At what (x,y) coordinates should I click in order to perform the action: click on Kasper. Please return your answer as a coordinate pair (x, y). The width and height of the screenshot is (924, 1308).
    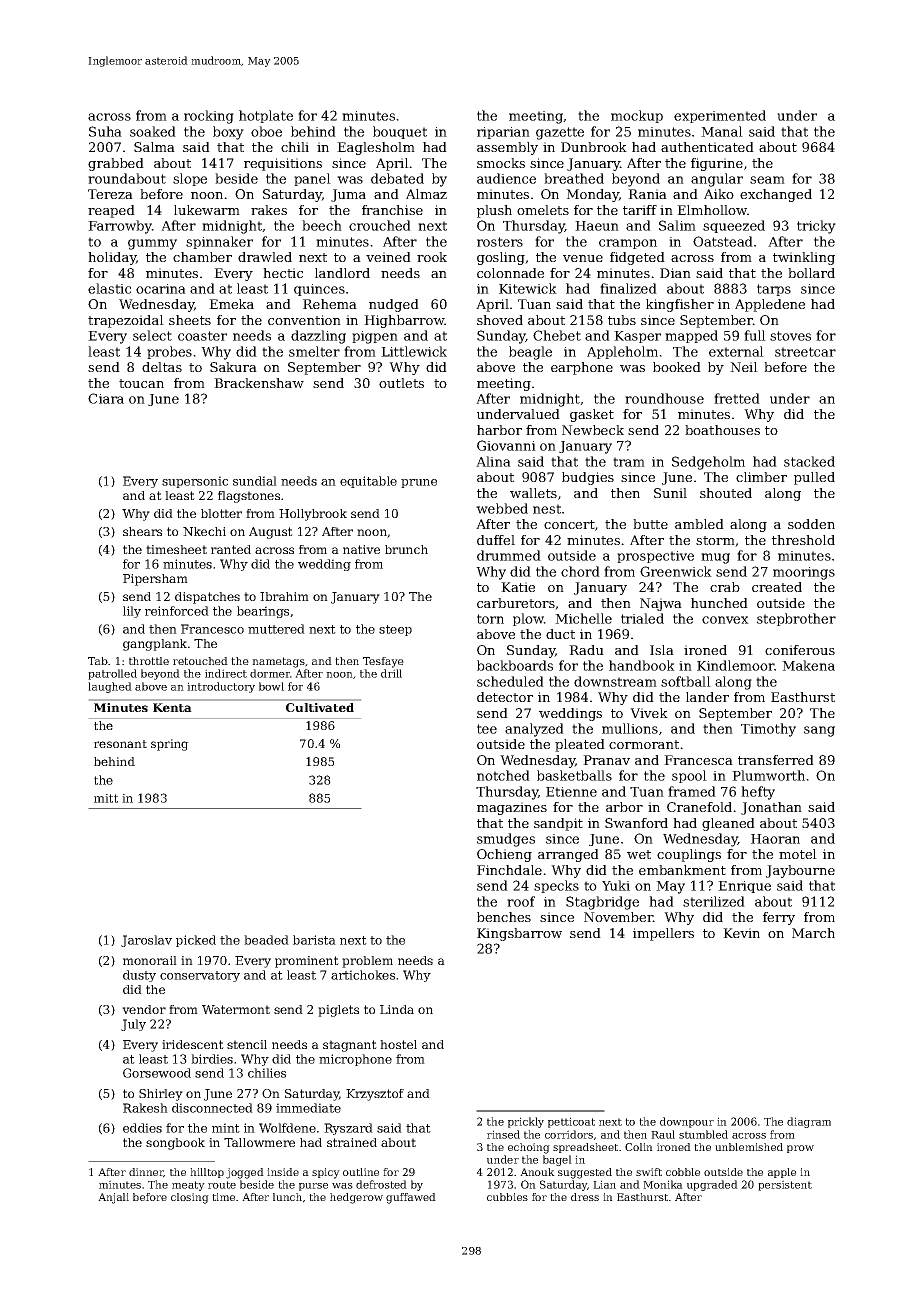
    Looking at the image, I should click on (637, 337).
